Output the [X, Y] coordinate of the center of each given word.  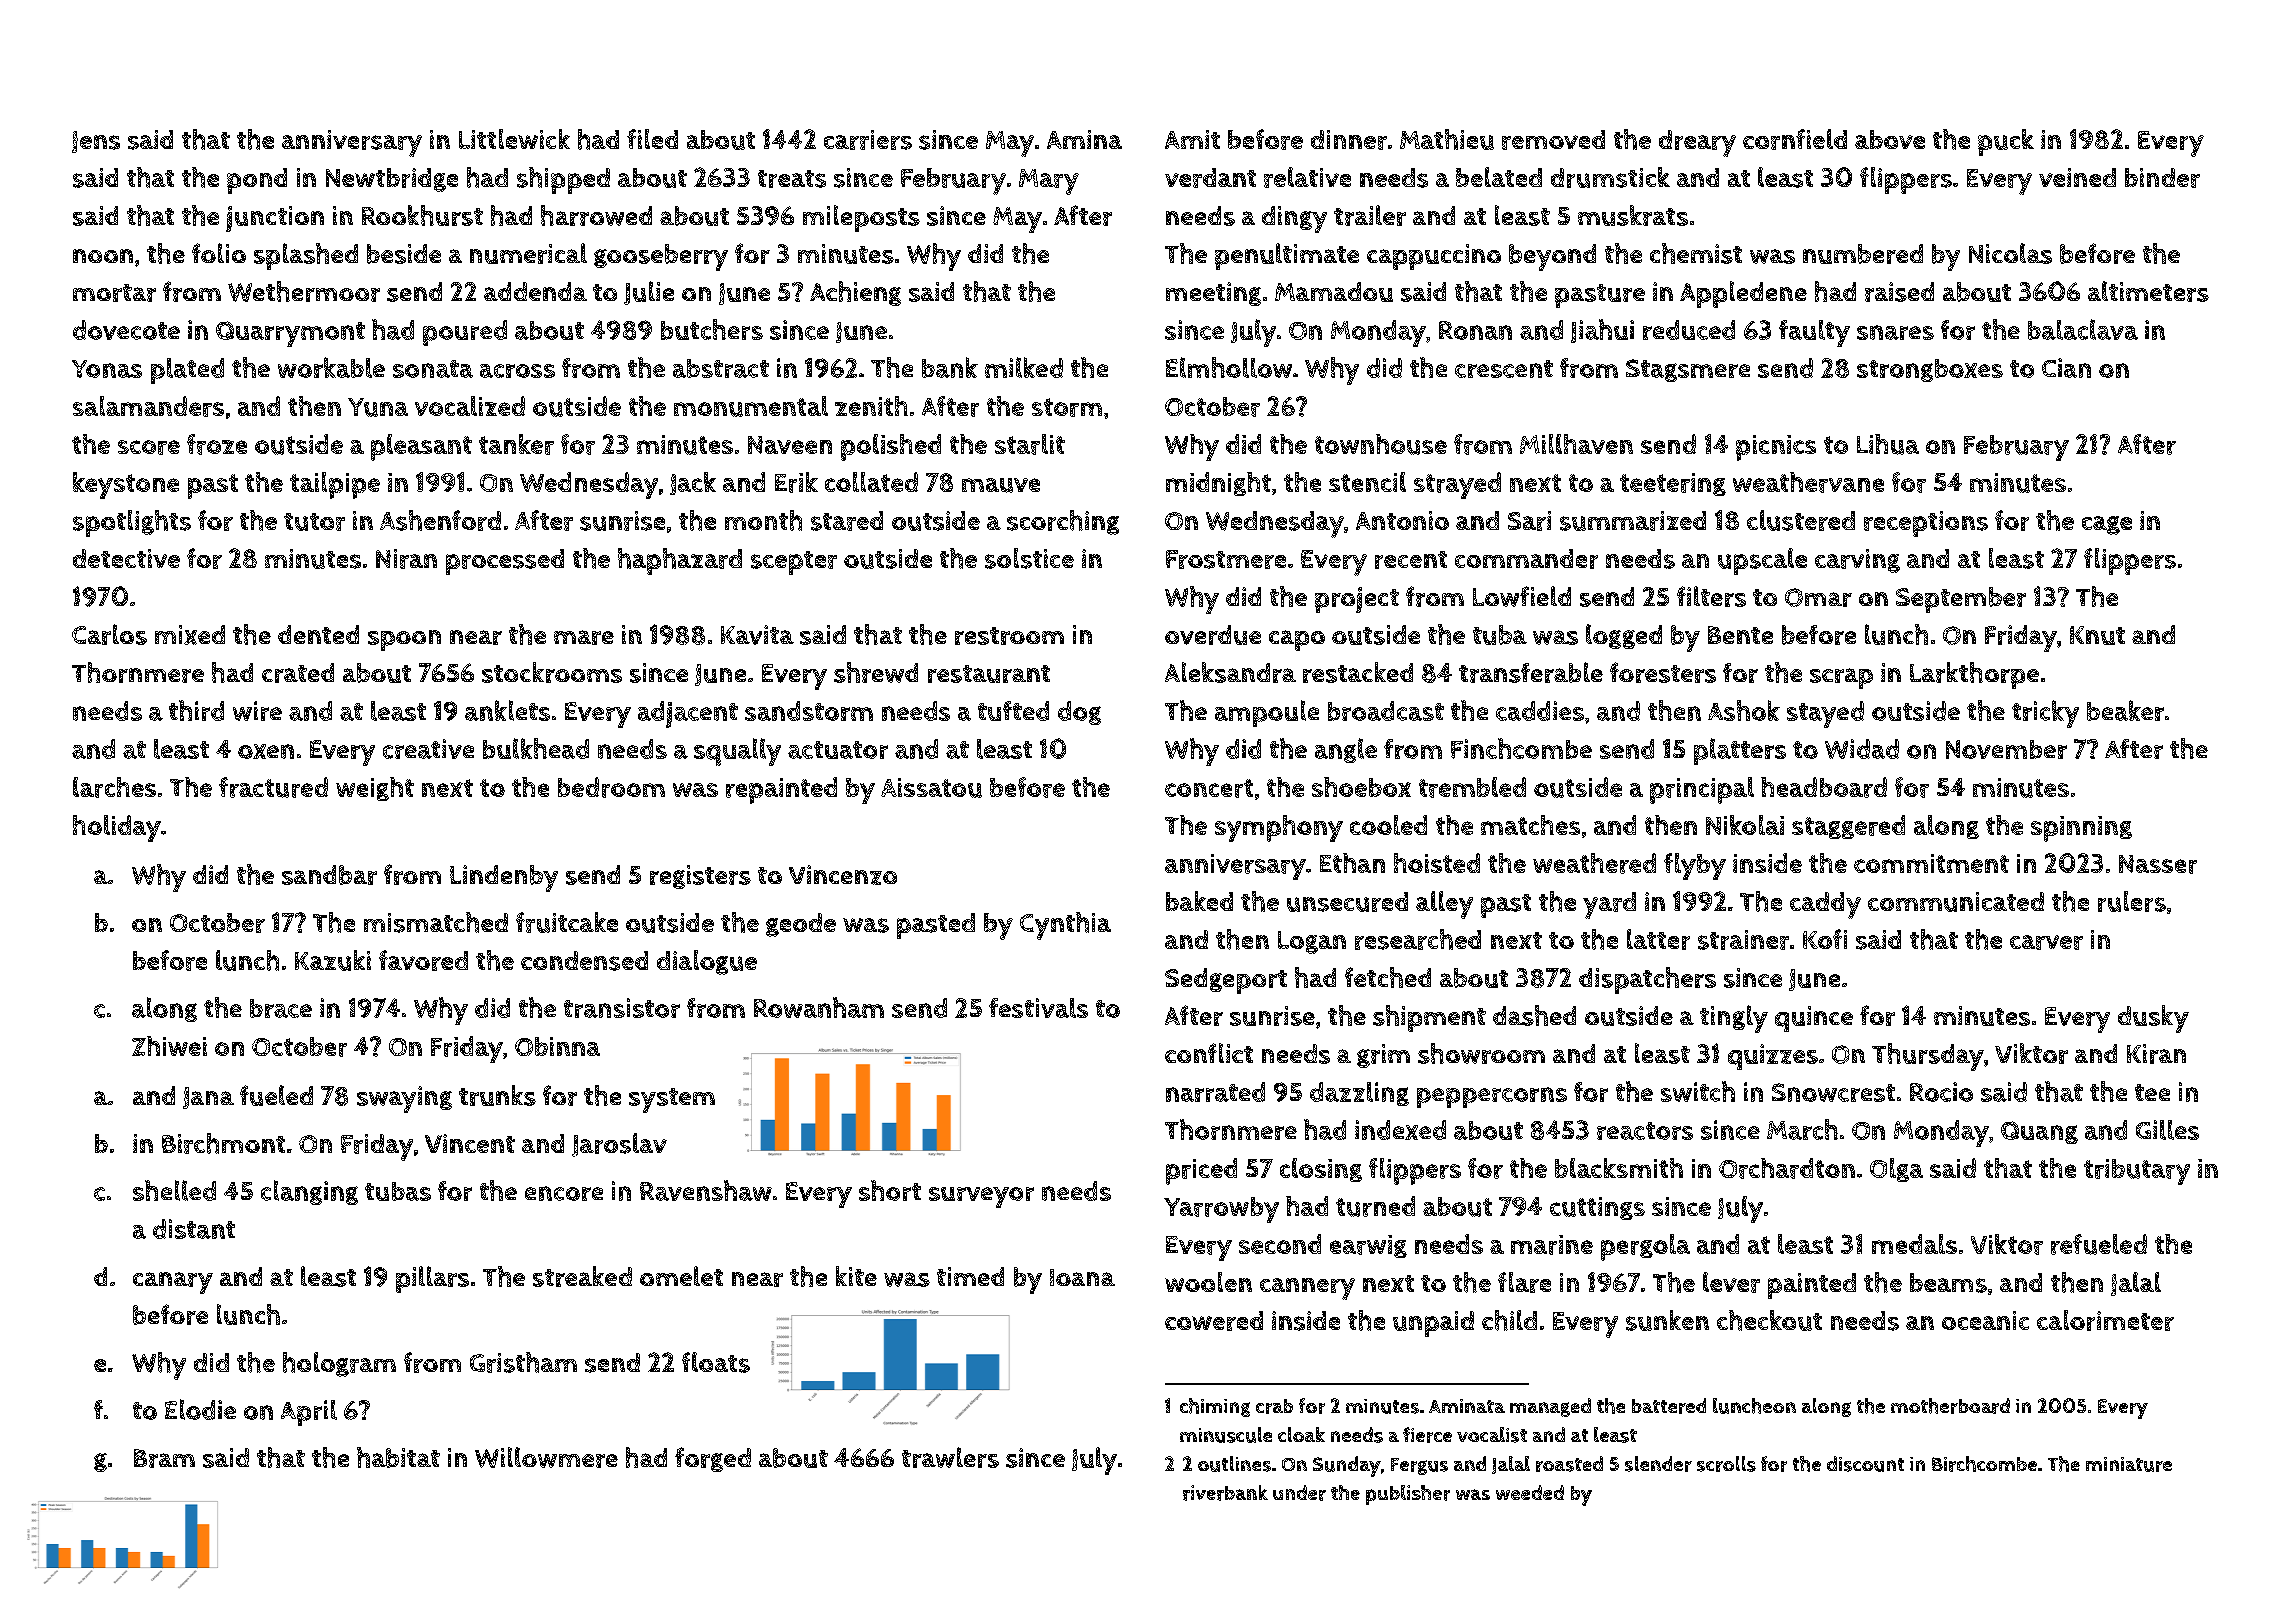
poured [465, 333]
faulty [1814, 333]
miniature [2129, 1464]
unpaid [1433, 1324]
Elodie [200, 1409]
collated [871, 482]
